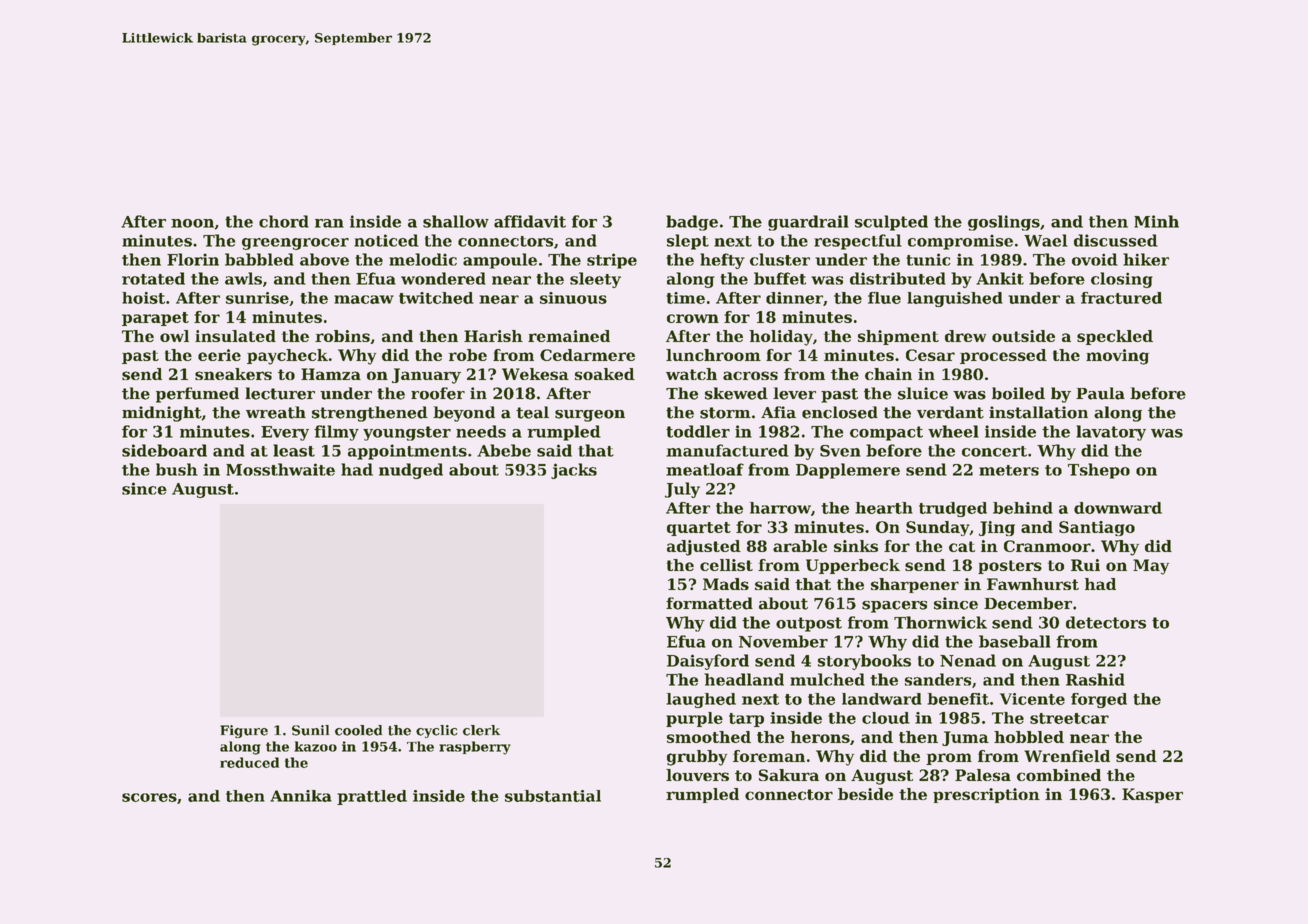  I want to click on lunchroom, so click(713, 355).
